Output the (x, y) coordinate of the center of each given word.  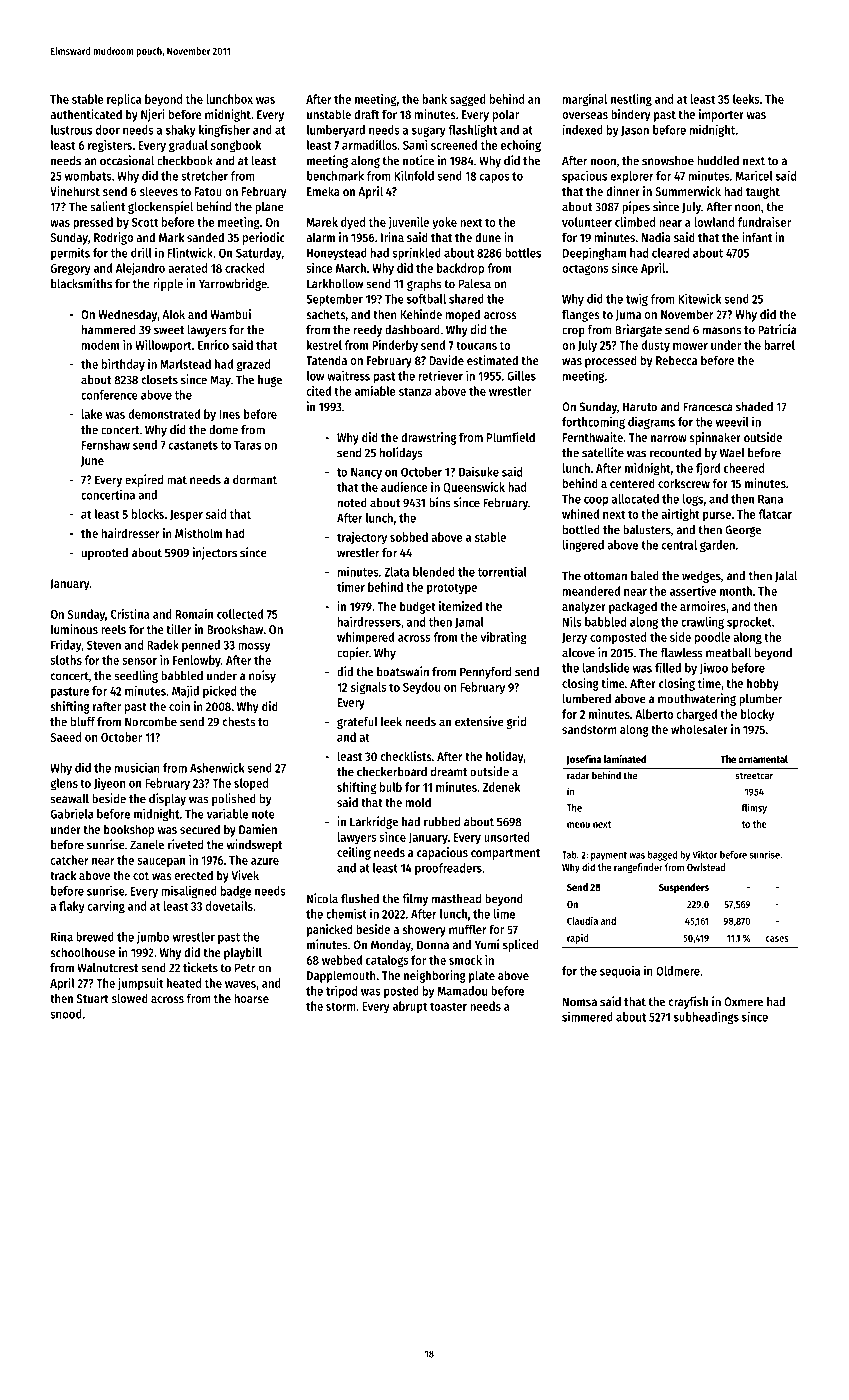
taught (763, 192)
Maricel (754, 175)
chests (239, 722)
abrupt (410, 1007)
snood (66, 1014)
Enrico (213, 345)
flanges (581, 315)
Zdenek (501, 787)
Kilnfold (414, 176)
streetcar (754, 776)
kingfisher (224, 130)
